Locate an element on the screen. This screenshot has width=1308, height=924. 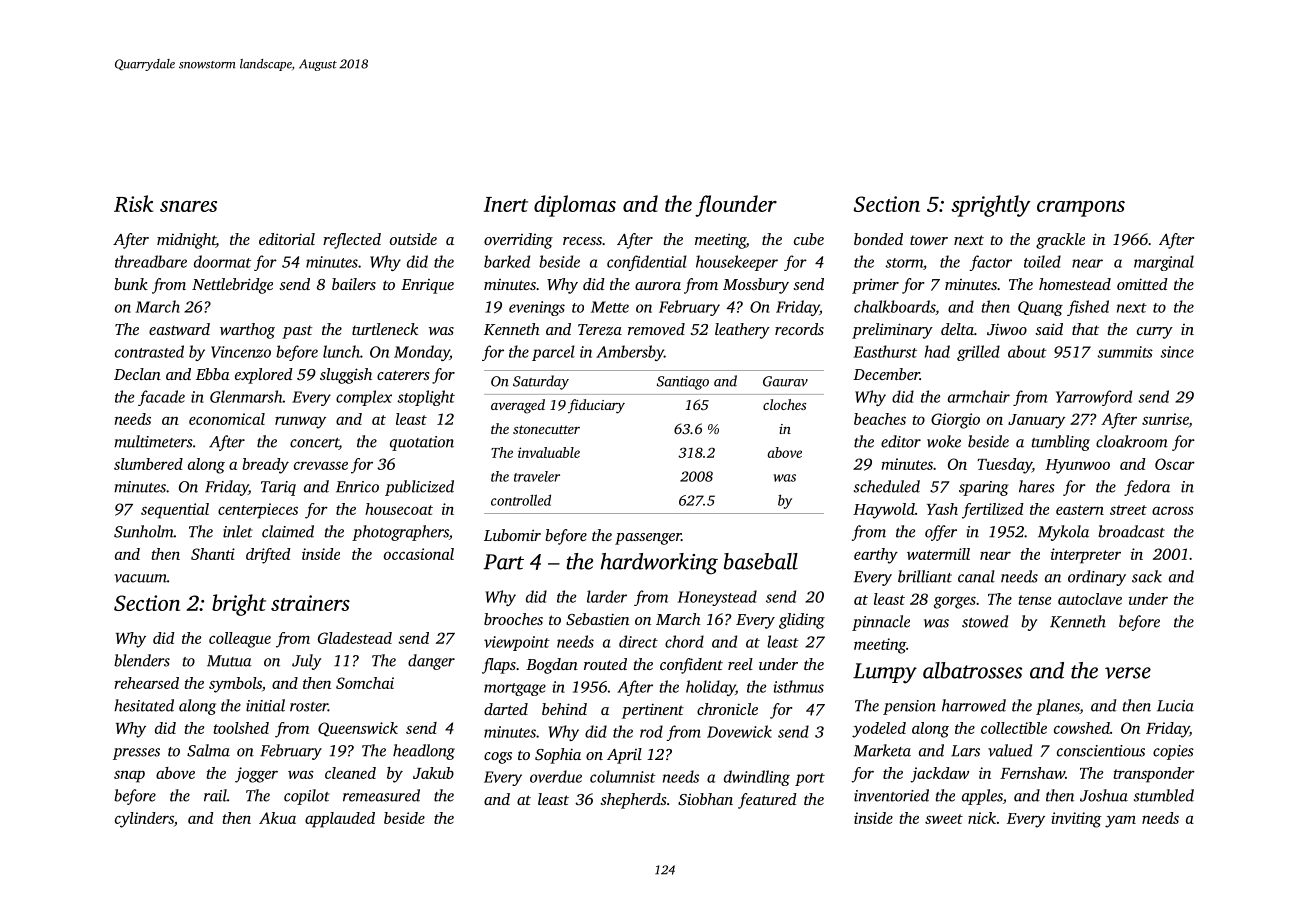
Yash is located at coordinates (942, 509).
